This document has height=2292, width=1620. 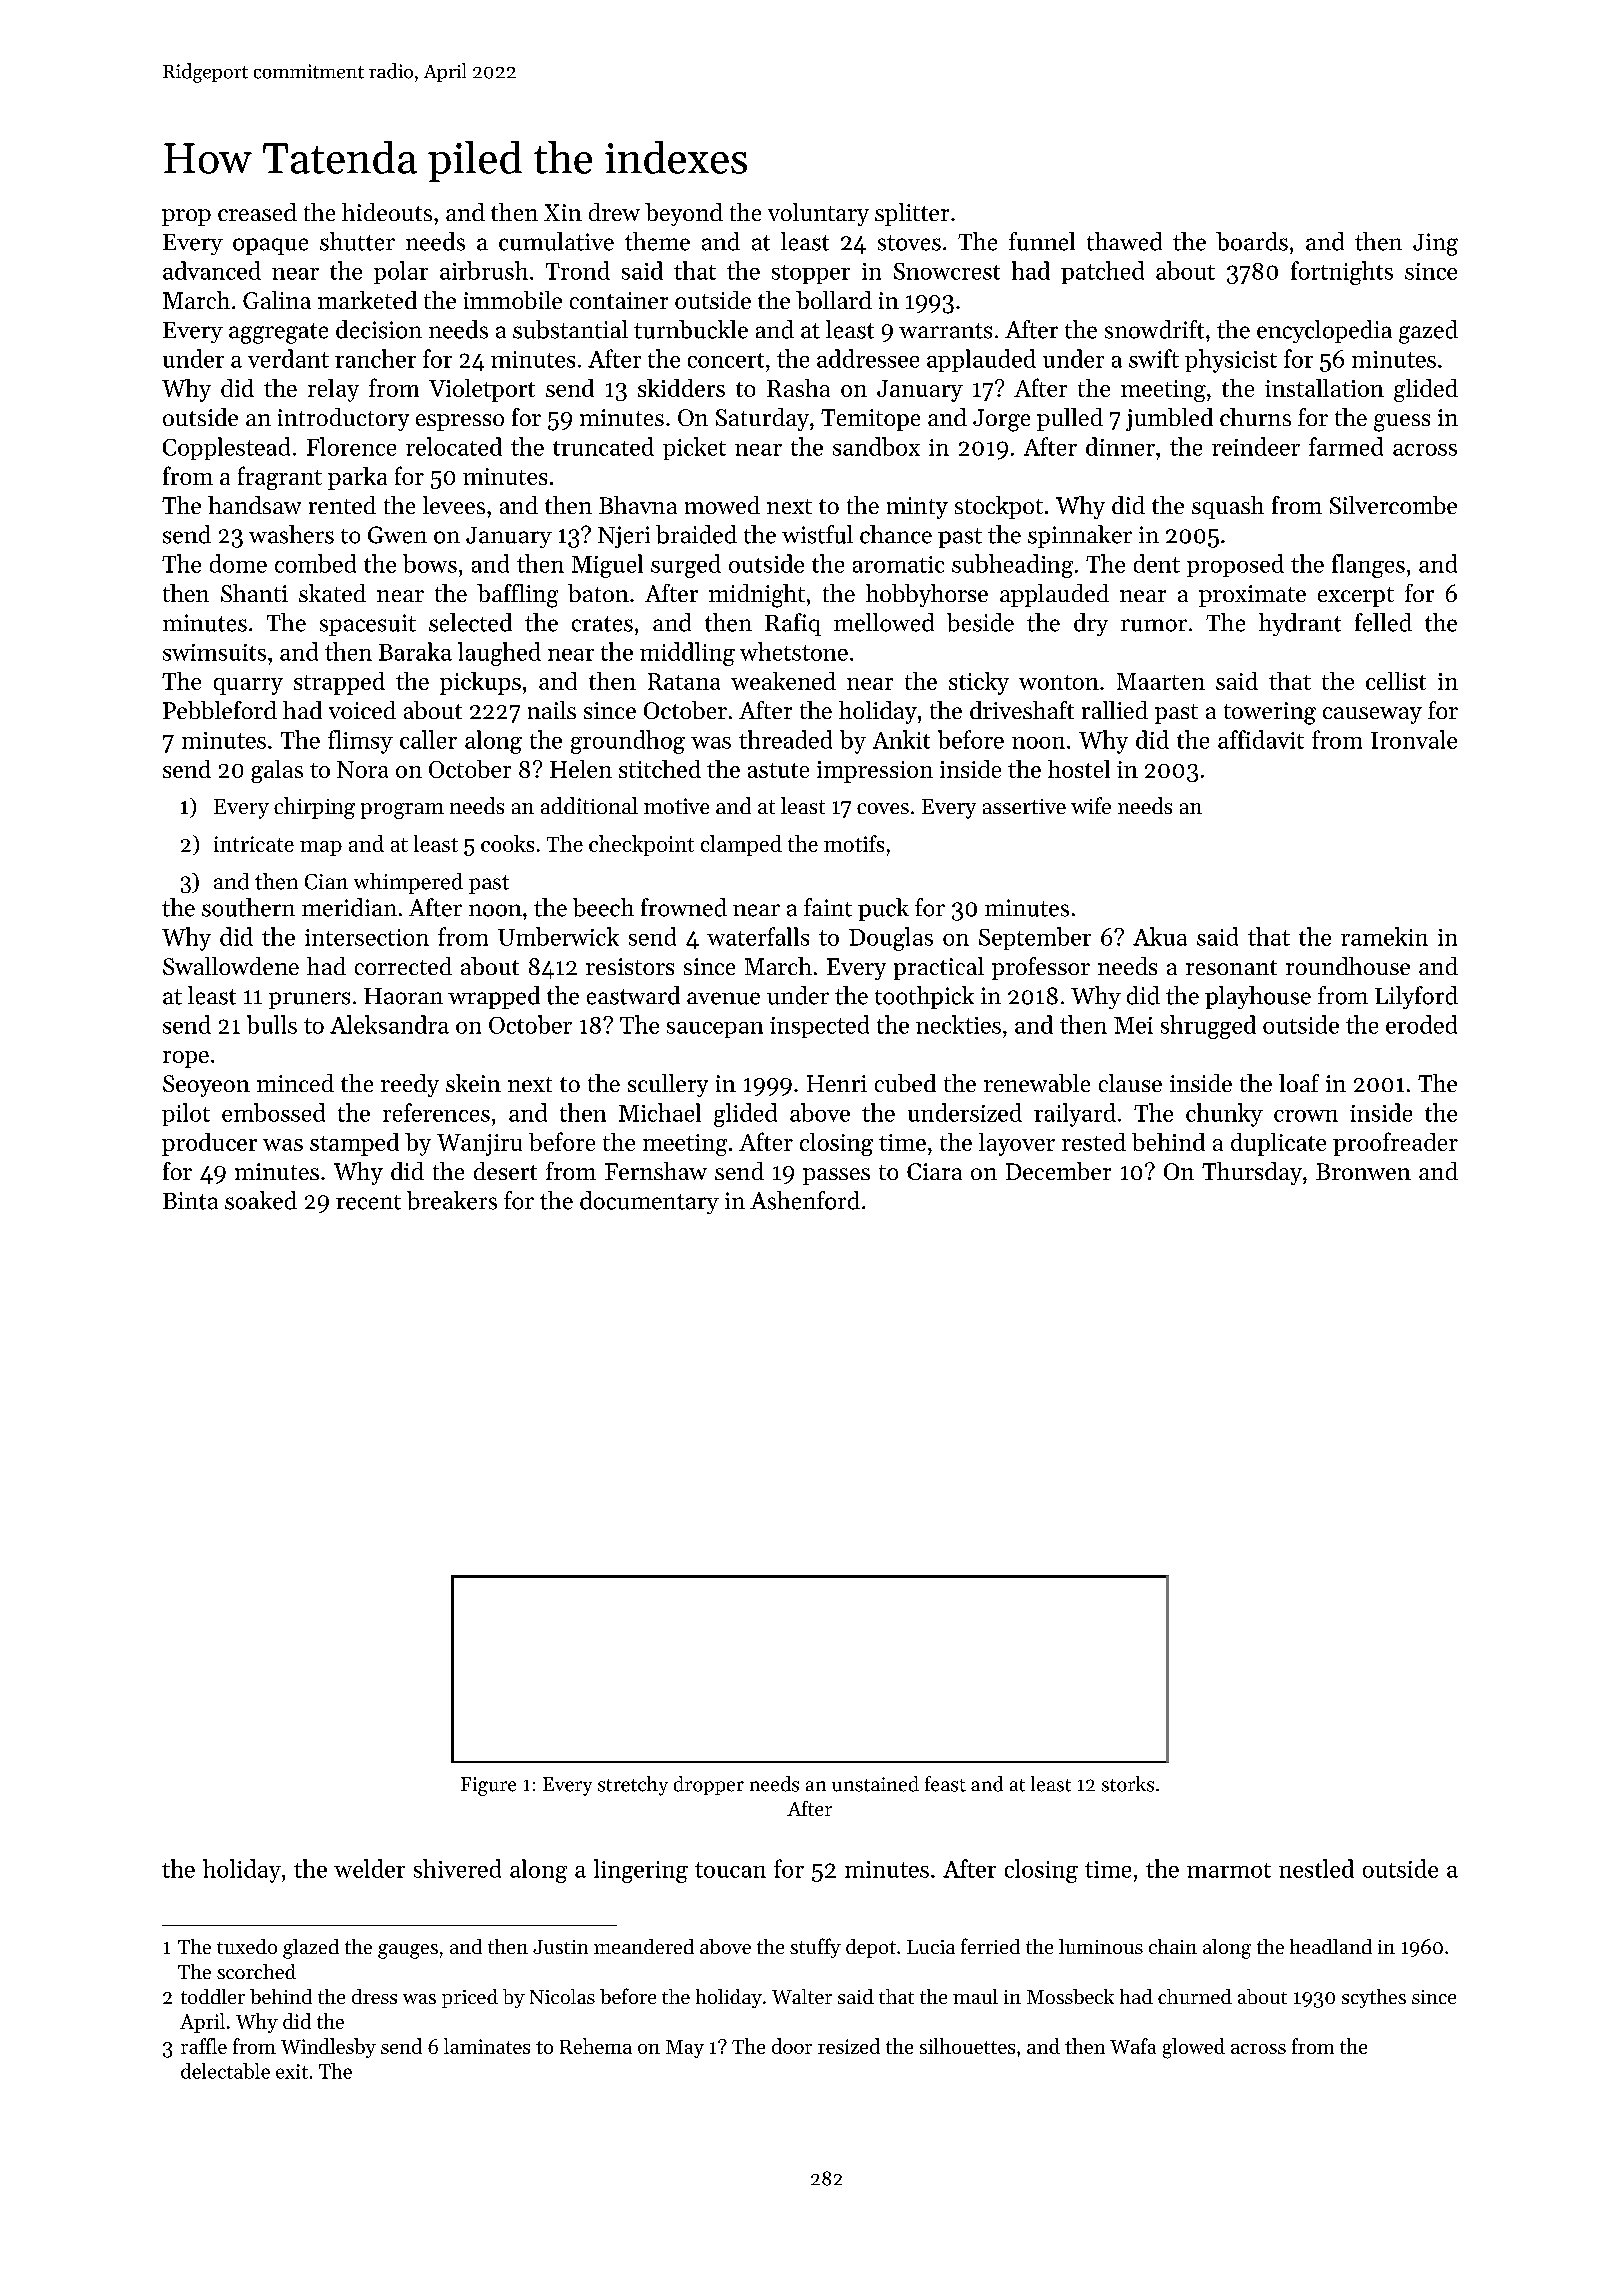 I want to click on rumor, so click(x=1154, y=625).
